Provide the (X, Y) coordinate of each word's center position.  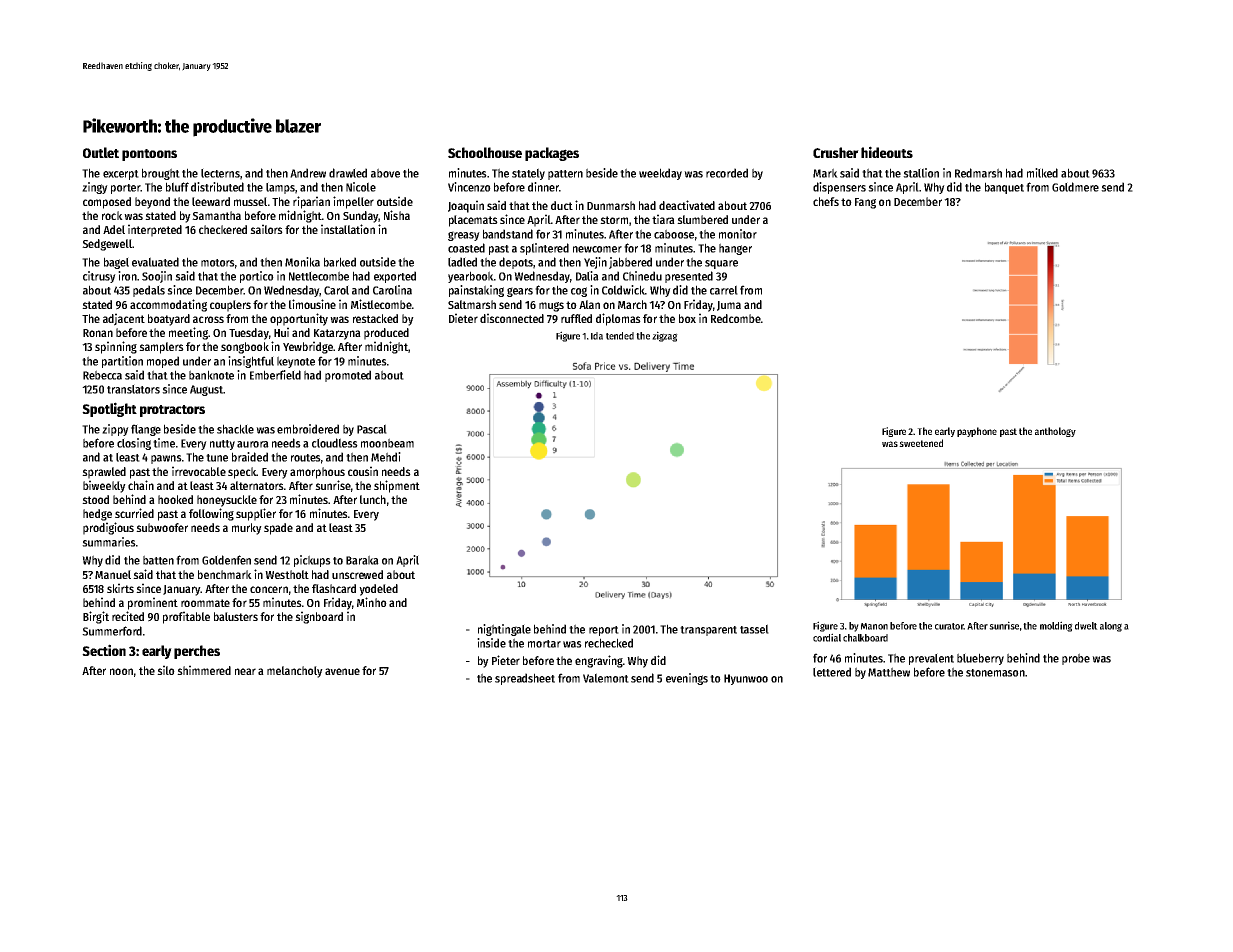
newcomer (597, 249)
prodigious (108, 528)
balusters (236, 616)
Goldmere (1075, 187)
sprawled (104, 473)
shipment (397, 486)
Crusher (836, 152)
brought (161, 174)
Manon (874, 626)
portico (257, 277)
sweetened (921, 443)
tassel (754, 629)
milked (1042, 173)
